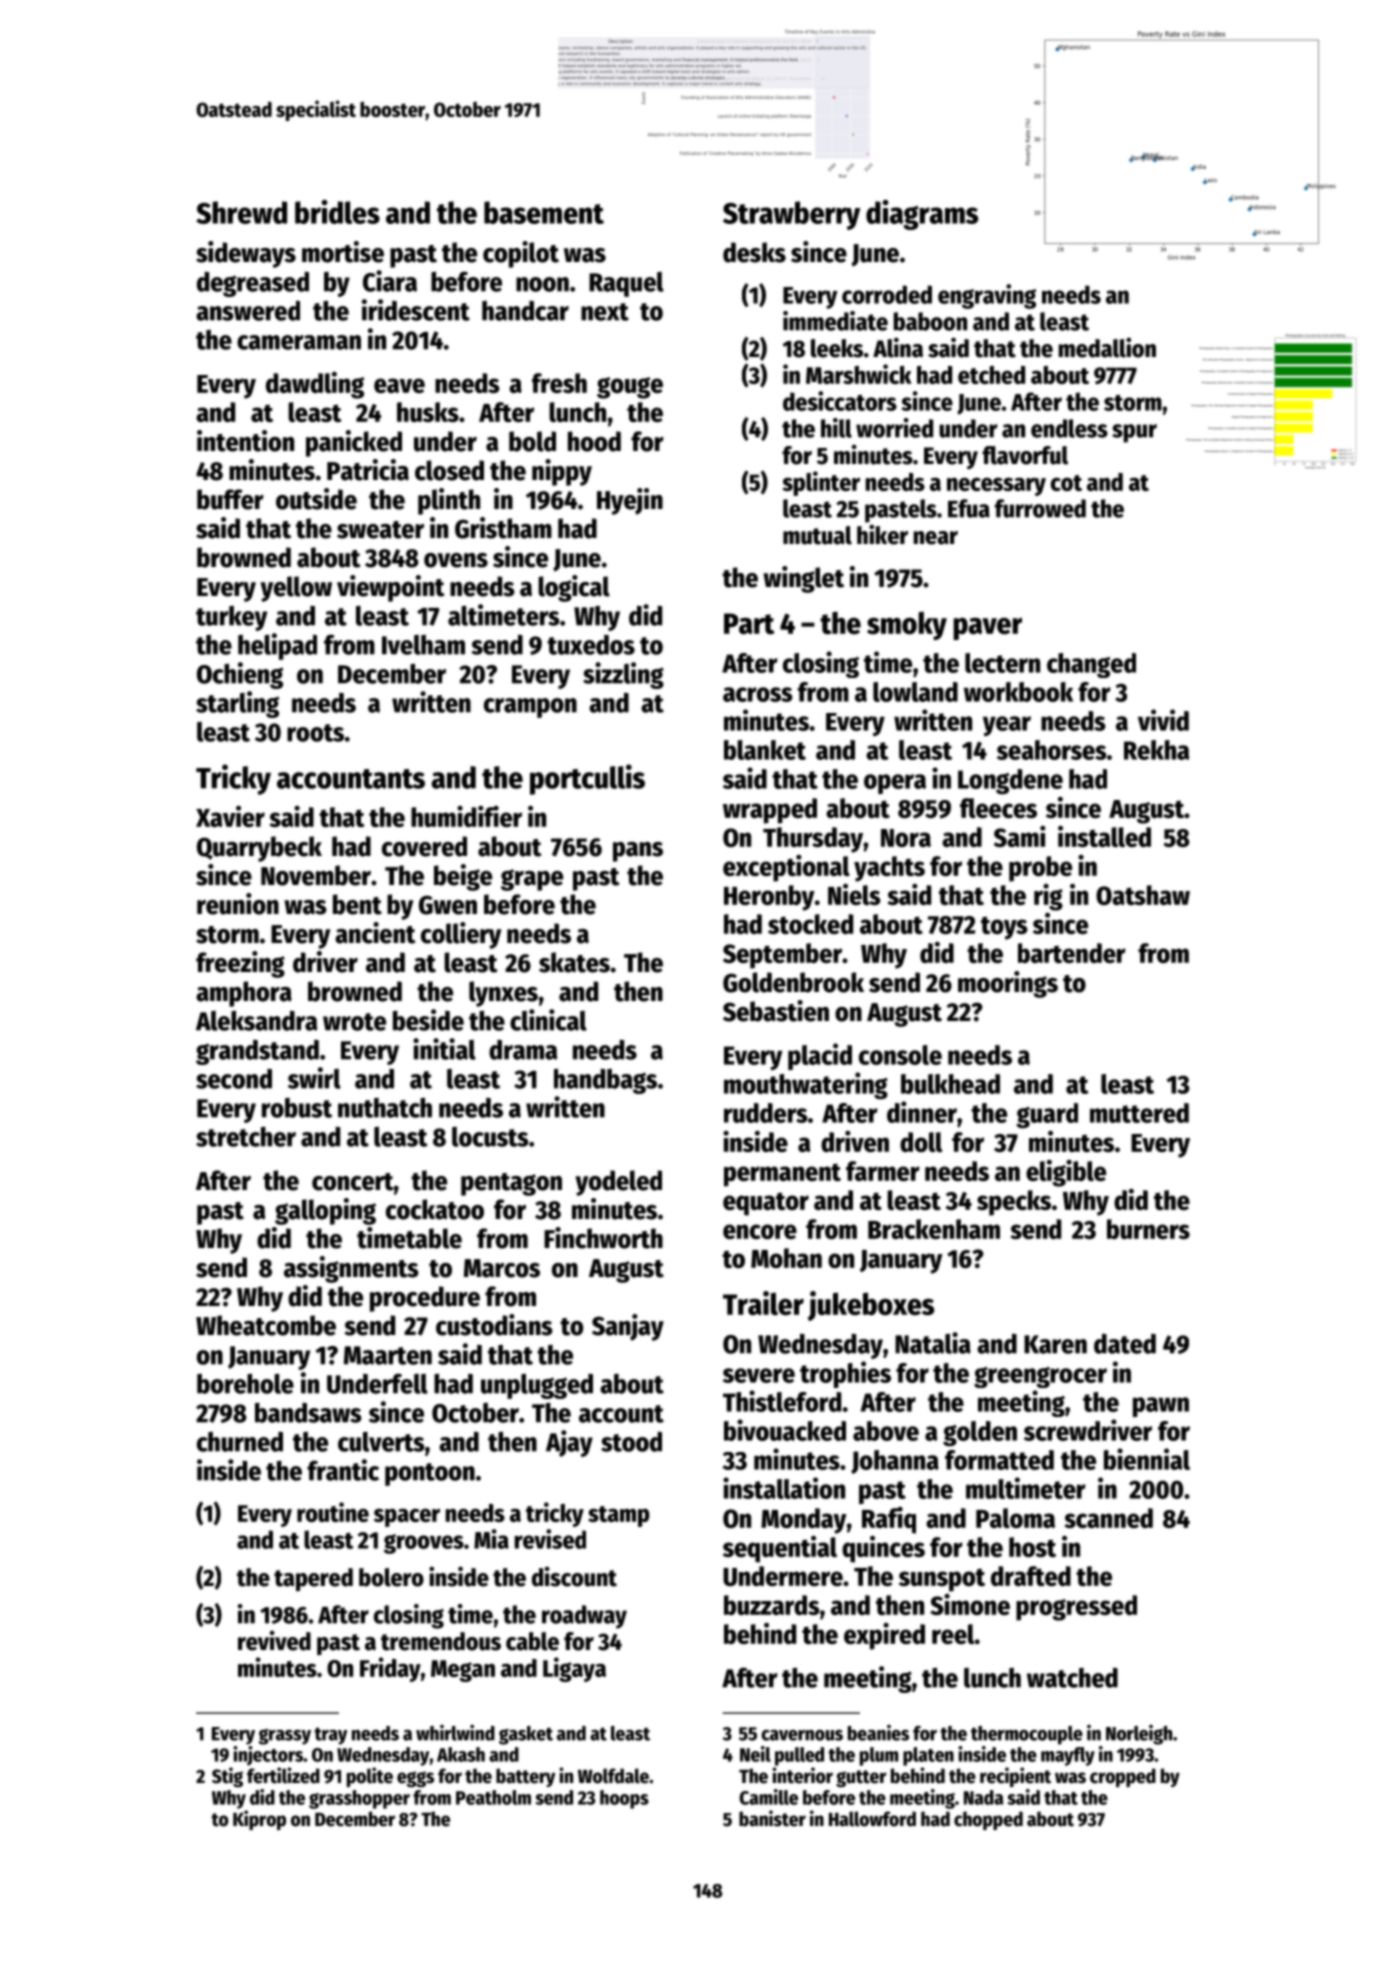  Describe the element at coordinates (782, 1175) in the screenshot. I see `permanent` at that location.
